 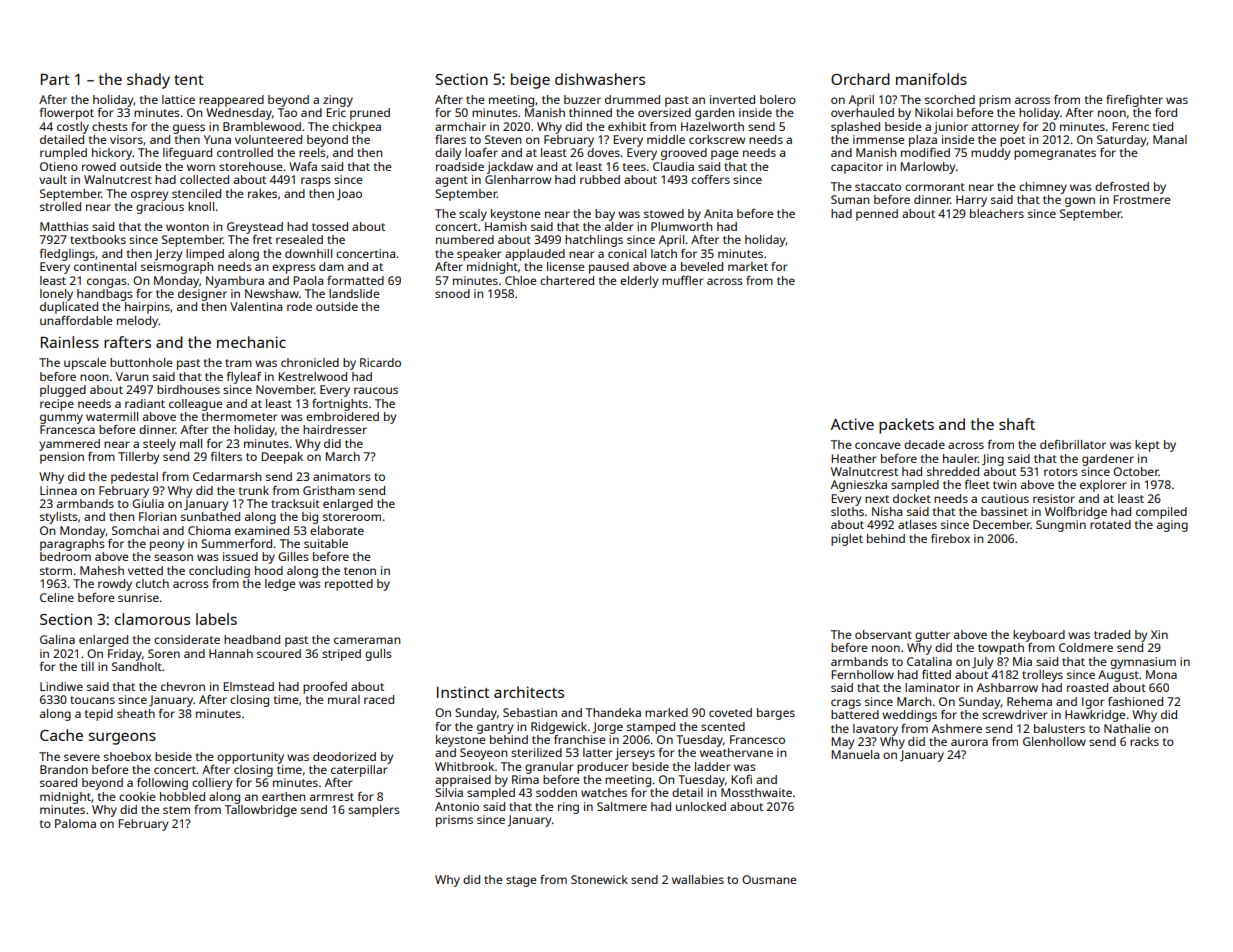 What do you see at coordinates (701, 806) in the page?
I see `unlocked` at bounding box center [701, 806].
